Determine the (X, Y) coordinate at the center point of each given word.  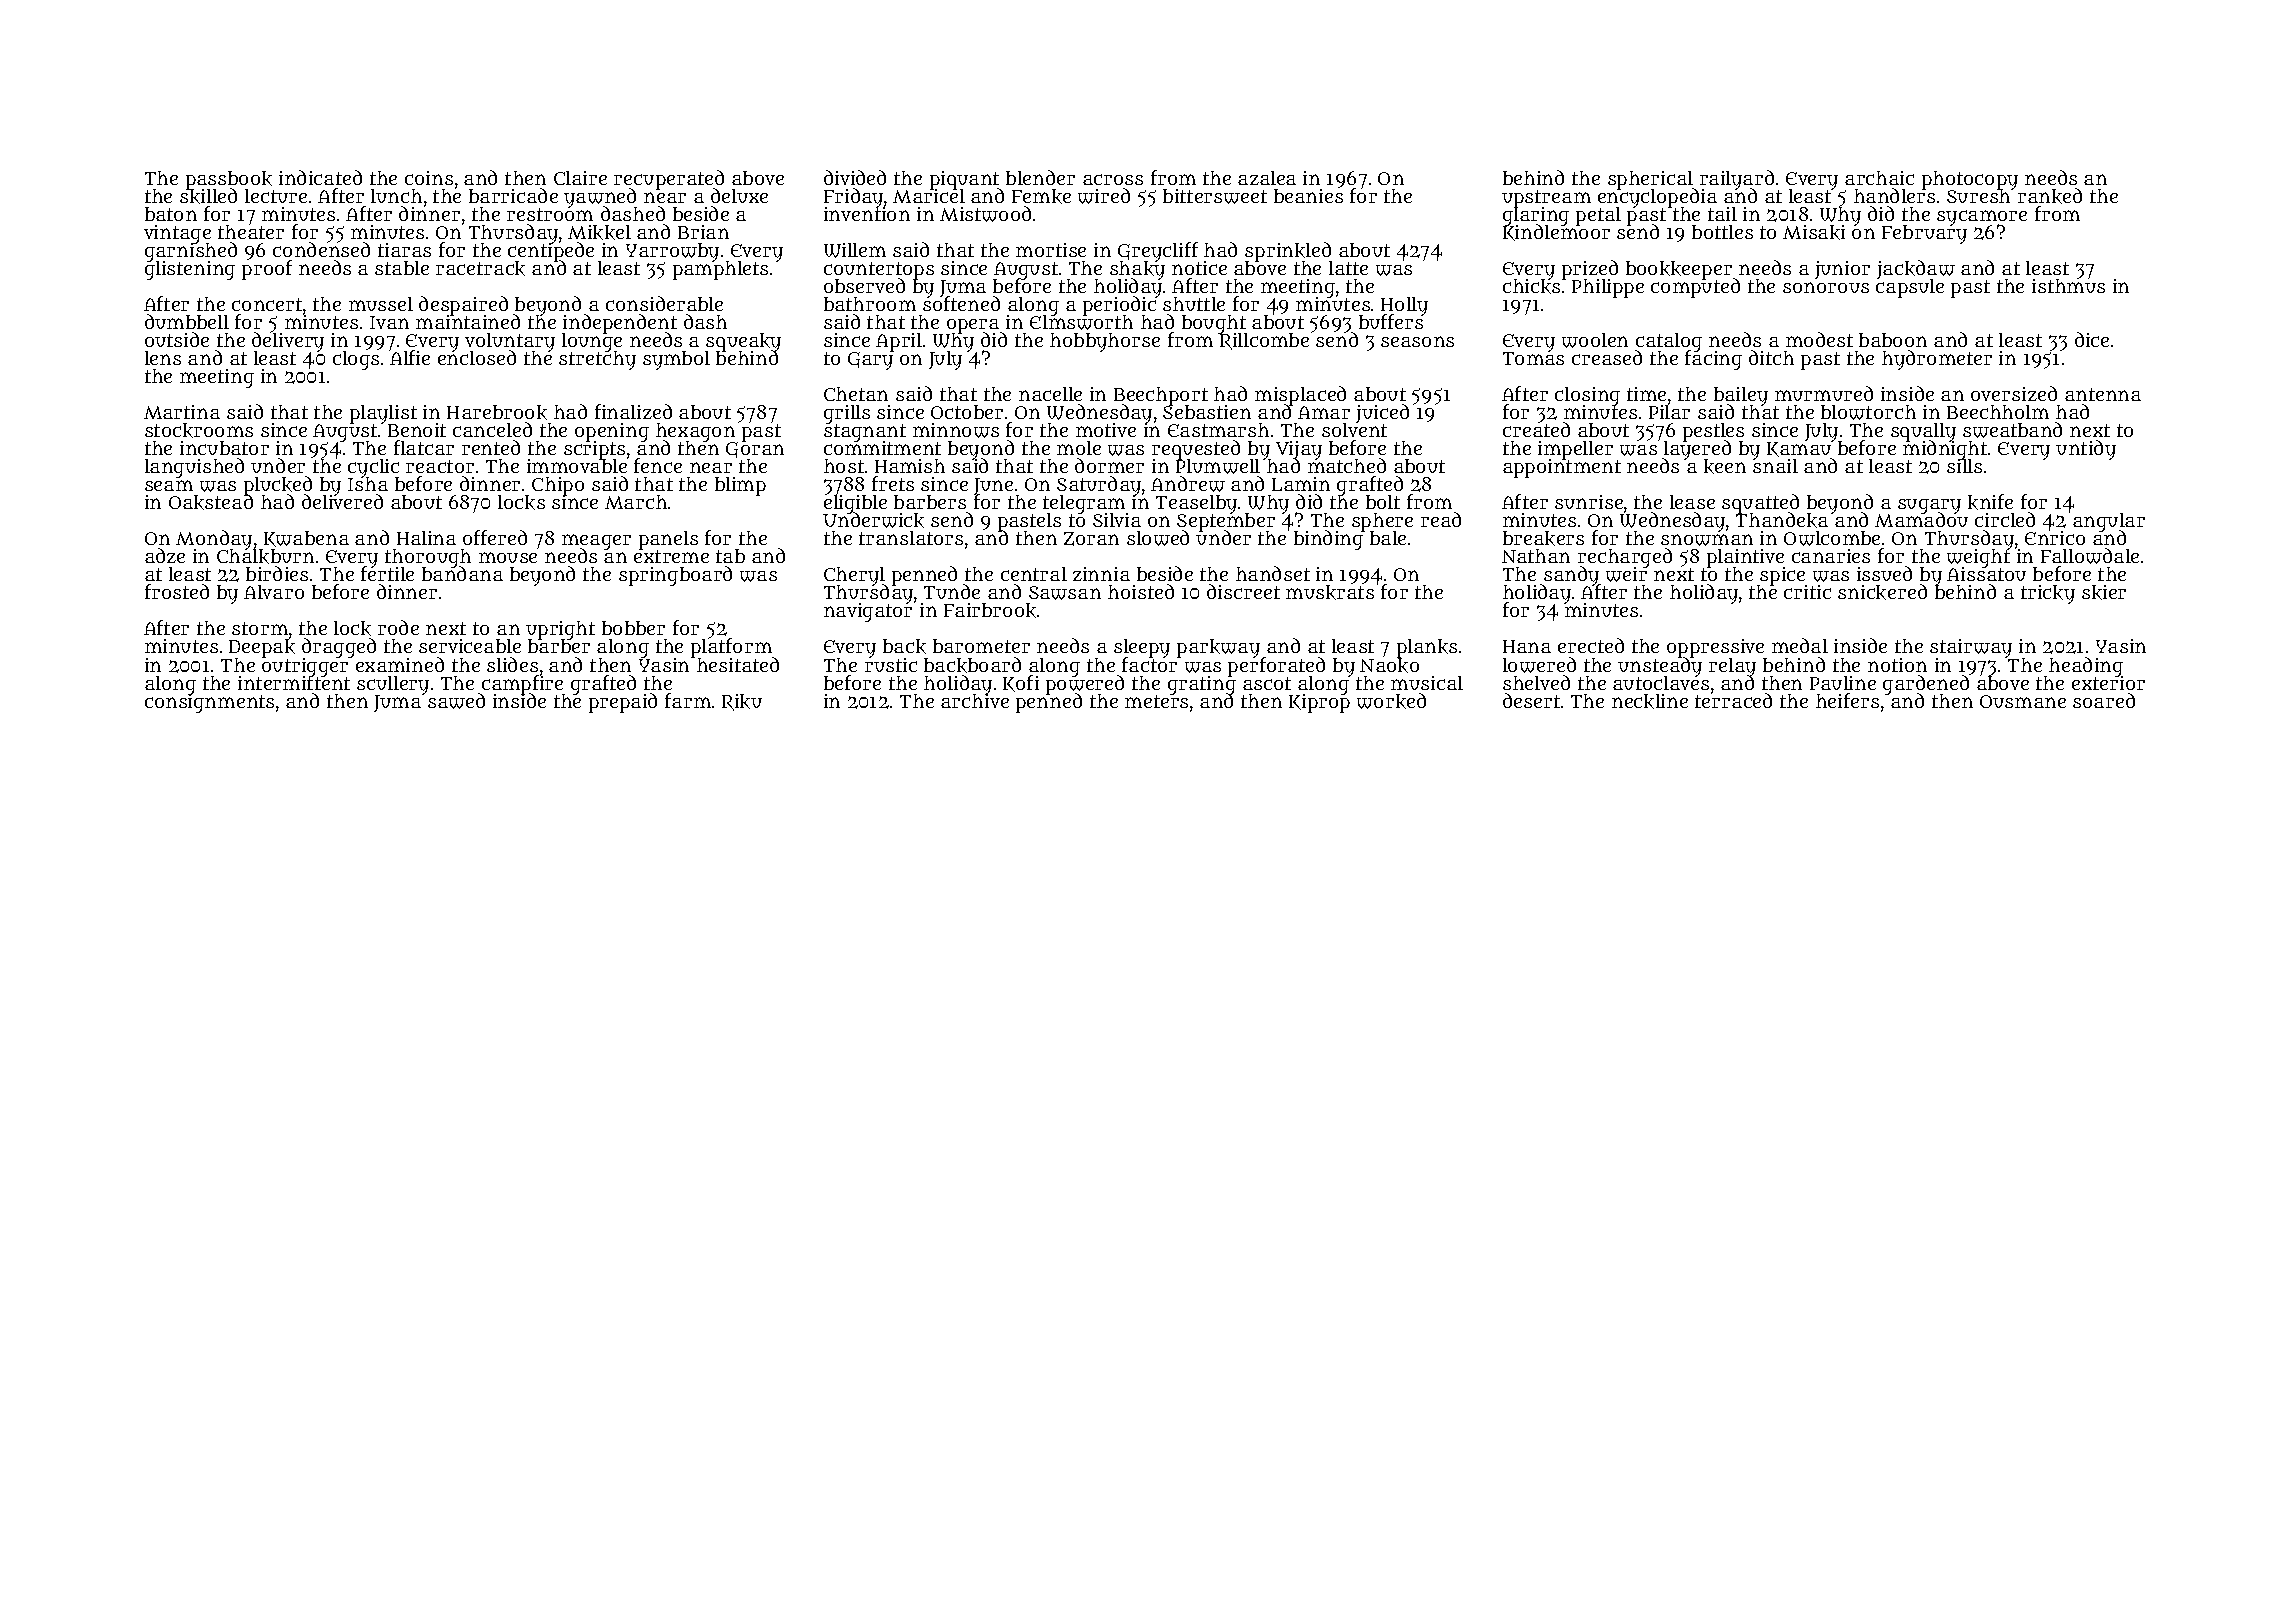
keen (1725, 466)
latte (1348, 268)
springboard (675, 576)
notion (1897, 665)
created (1536, 430)
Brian (703, 232)
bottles (1722, 232)
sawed (456, 701)
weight (1978, 559)
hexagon (695, 432)
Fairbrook (990, 610)
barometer (981, 646)
